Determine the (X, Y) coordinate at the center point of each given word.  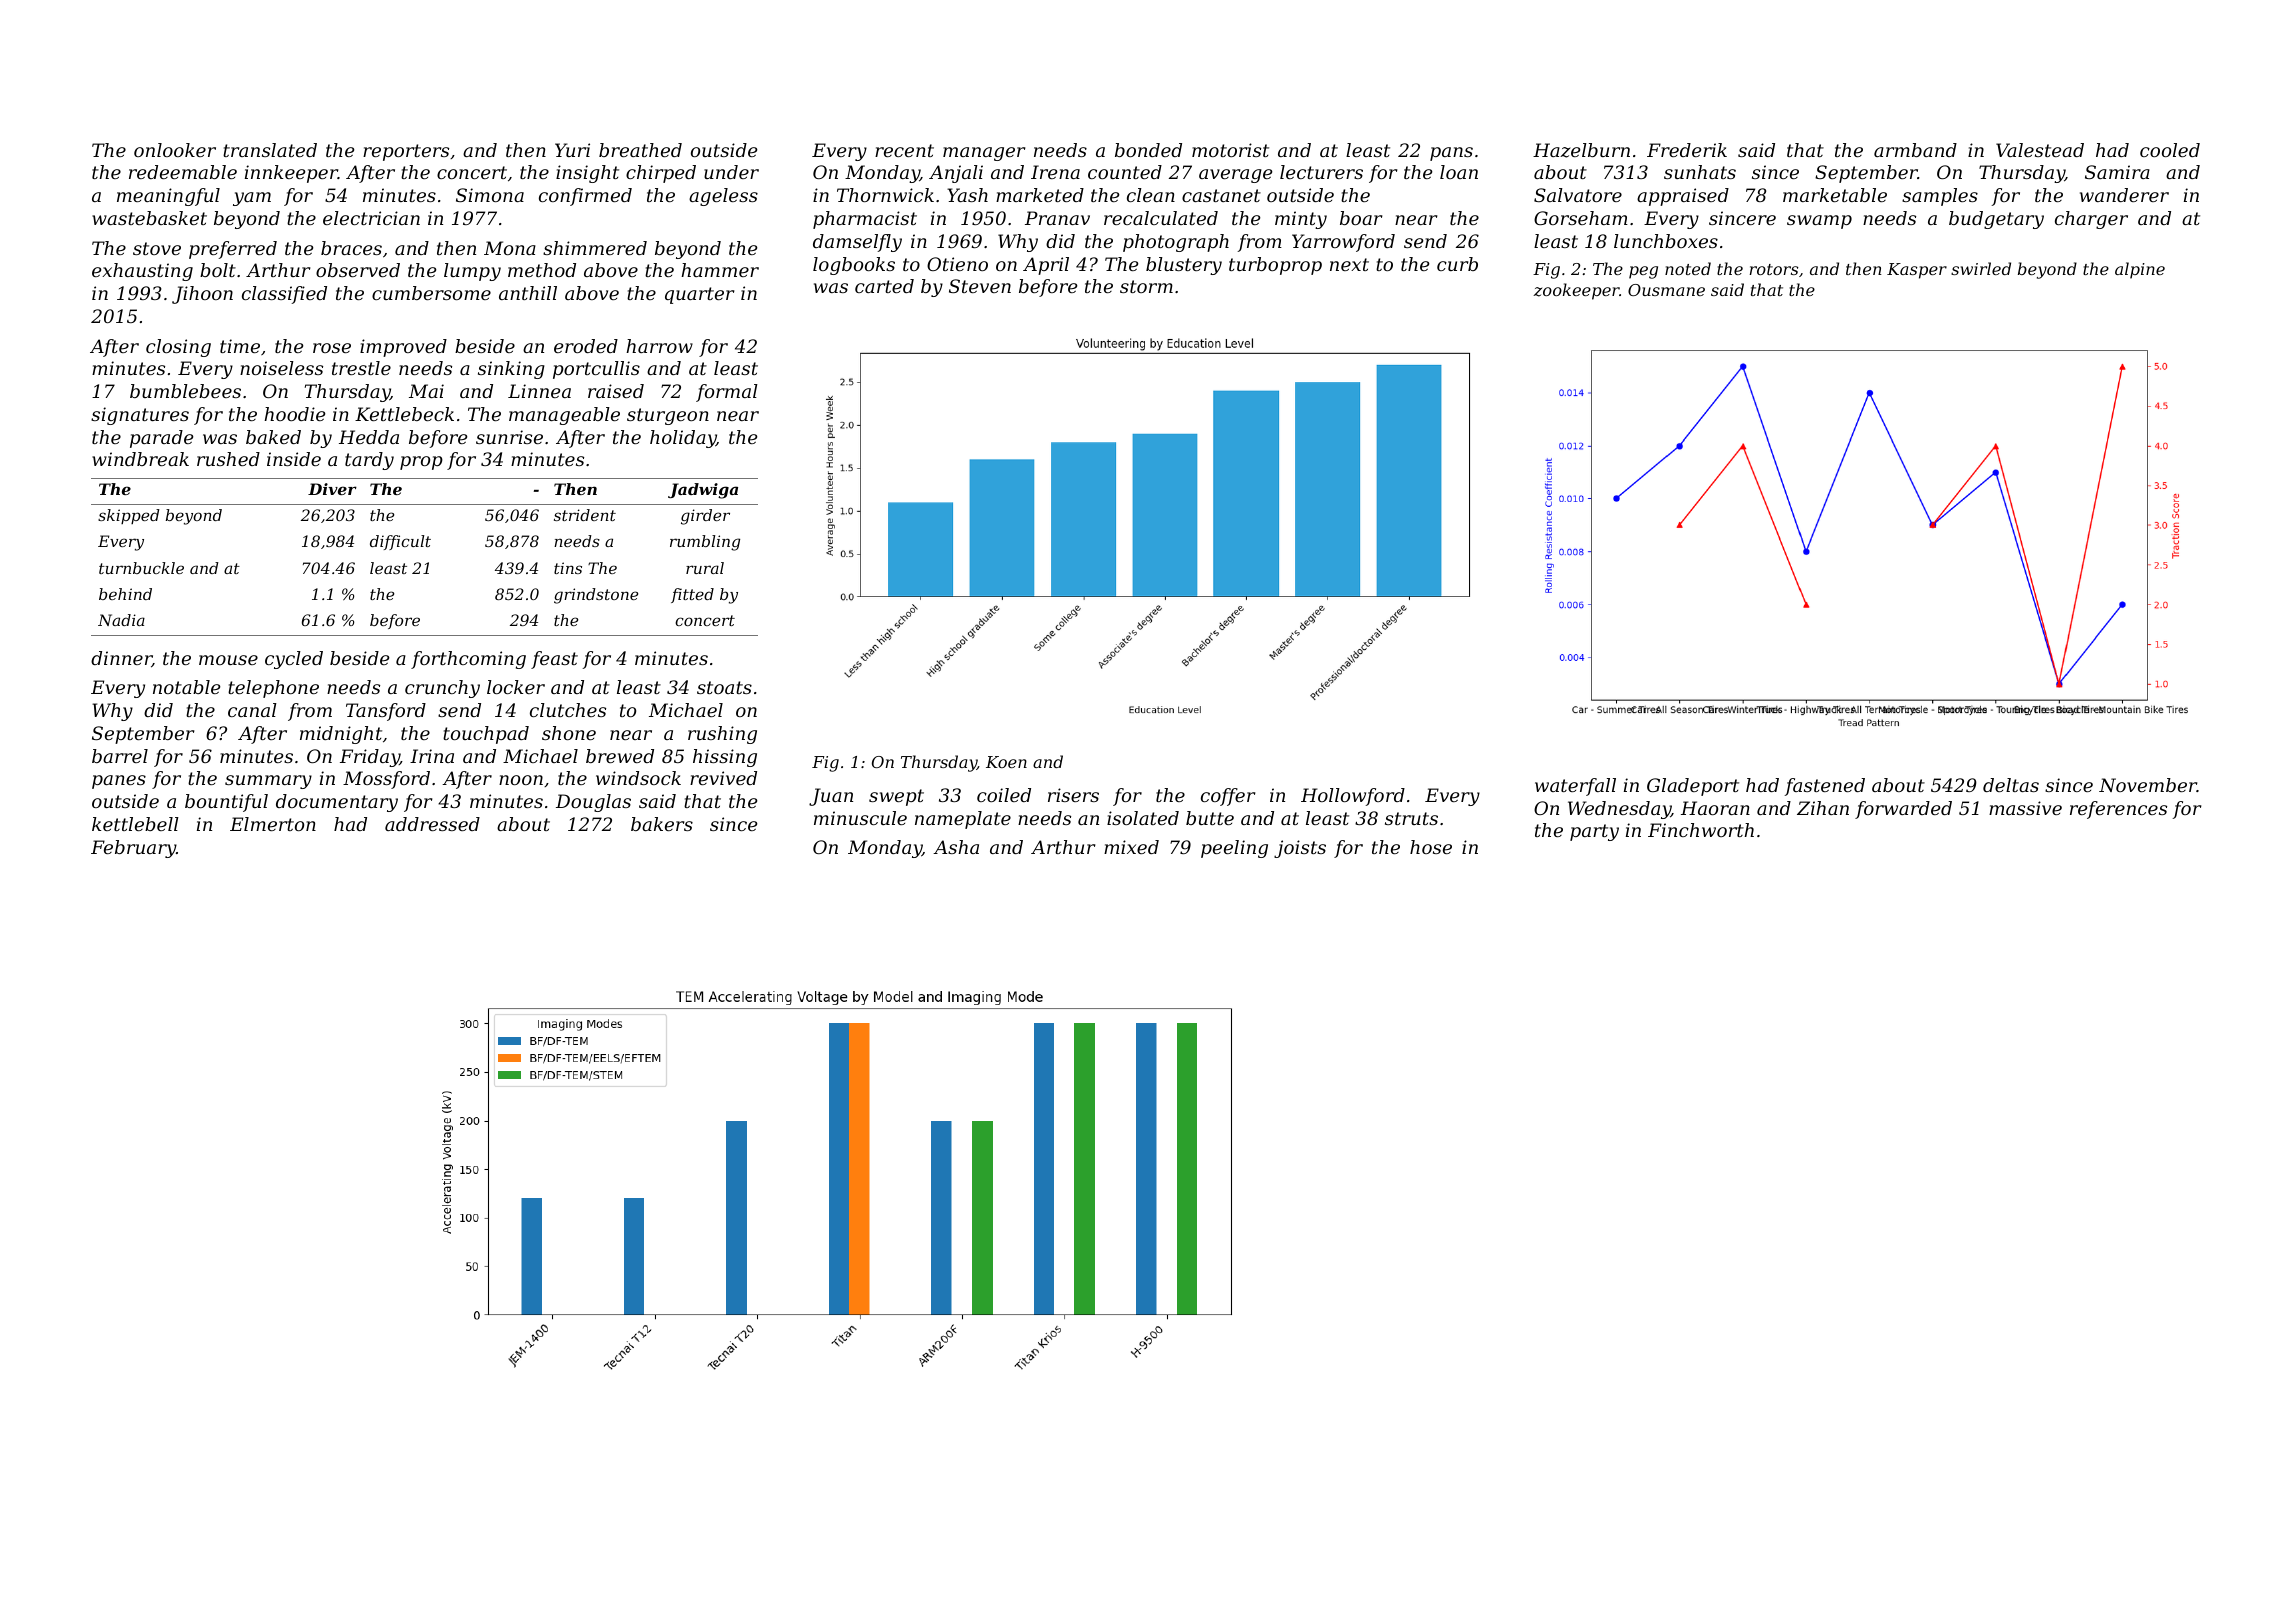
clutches (568, 710)
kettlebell (135, 824)
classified (284, 295)
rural (705, 568)
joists (1300, 849)
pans (1451, 154)
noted (1688, 268)
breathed (640, 150)
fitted (692, 595)
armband (1915, 150)
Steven (980, 286)
